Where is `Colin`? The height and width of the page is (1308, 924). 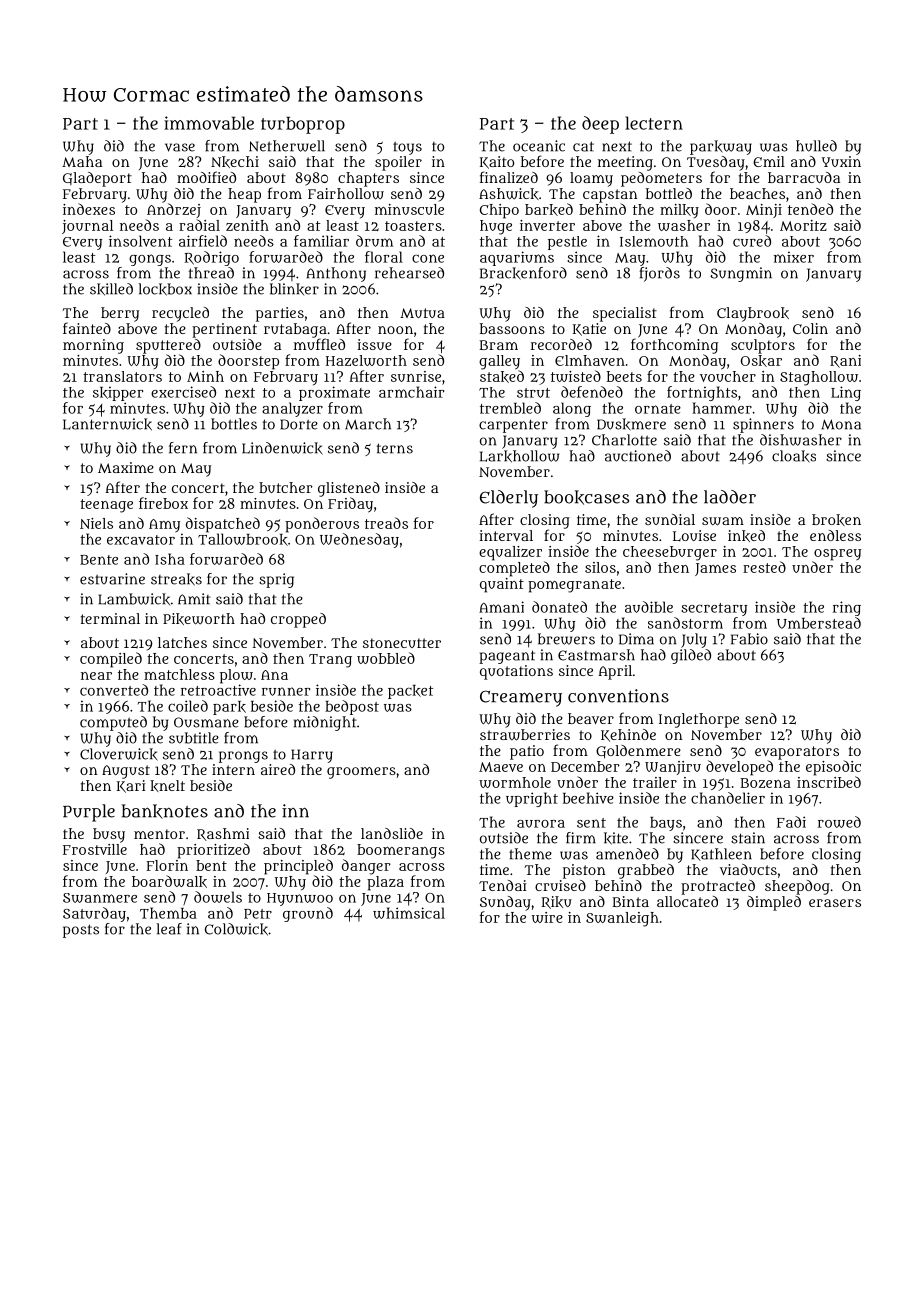 Colin is located at coordinates (810, 328).
